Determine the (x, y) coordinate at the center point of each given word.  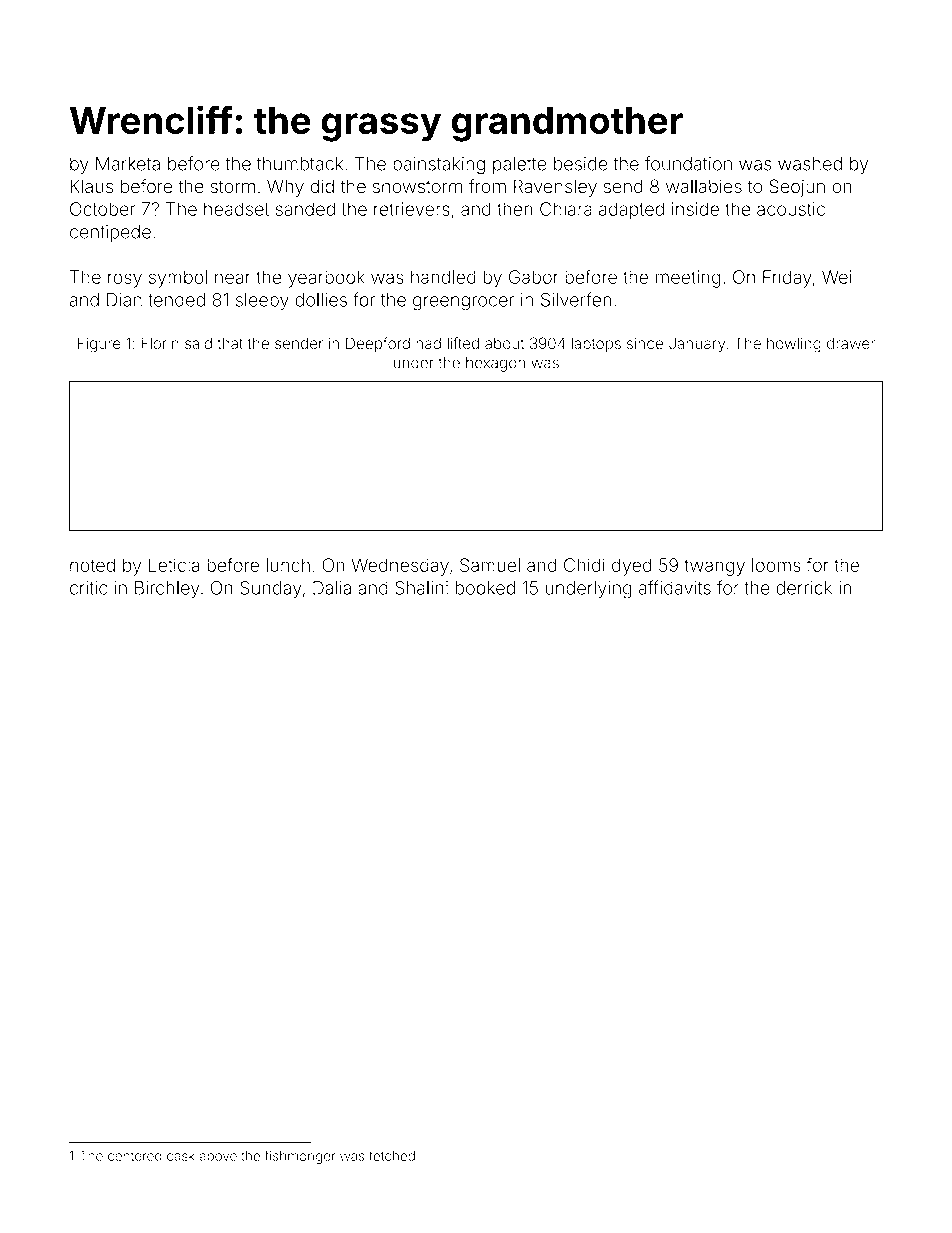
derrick (804, 588)
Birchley (167, 590)
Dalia (332, 588)
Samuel (490, 565)
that (230, 344)
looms (776, 565)
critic (88, 588)
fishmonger (300, 1157)
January (697, 345)
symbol (178, 279)
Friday (787, 279)
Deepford (378, 344)
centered (135, 1156)
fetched (392, 1155)
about (504, 344)
